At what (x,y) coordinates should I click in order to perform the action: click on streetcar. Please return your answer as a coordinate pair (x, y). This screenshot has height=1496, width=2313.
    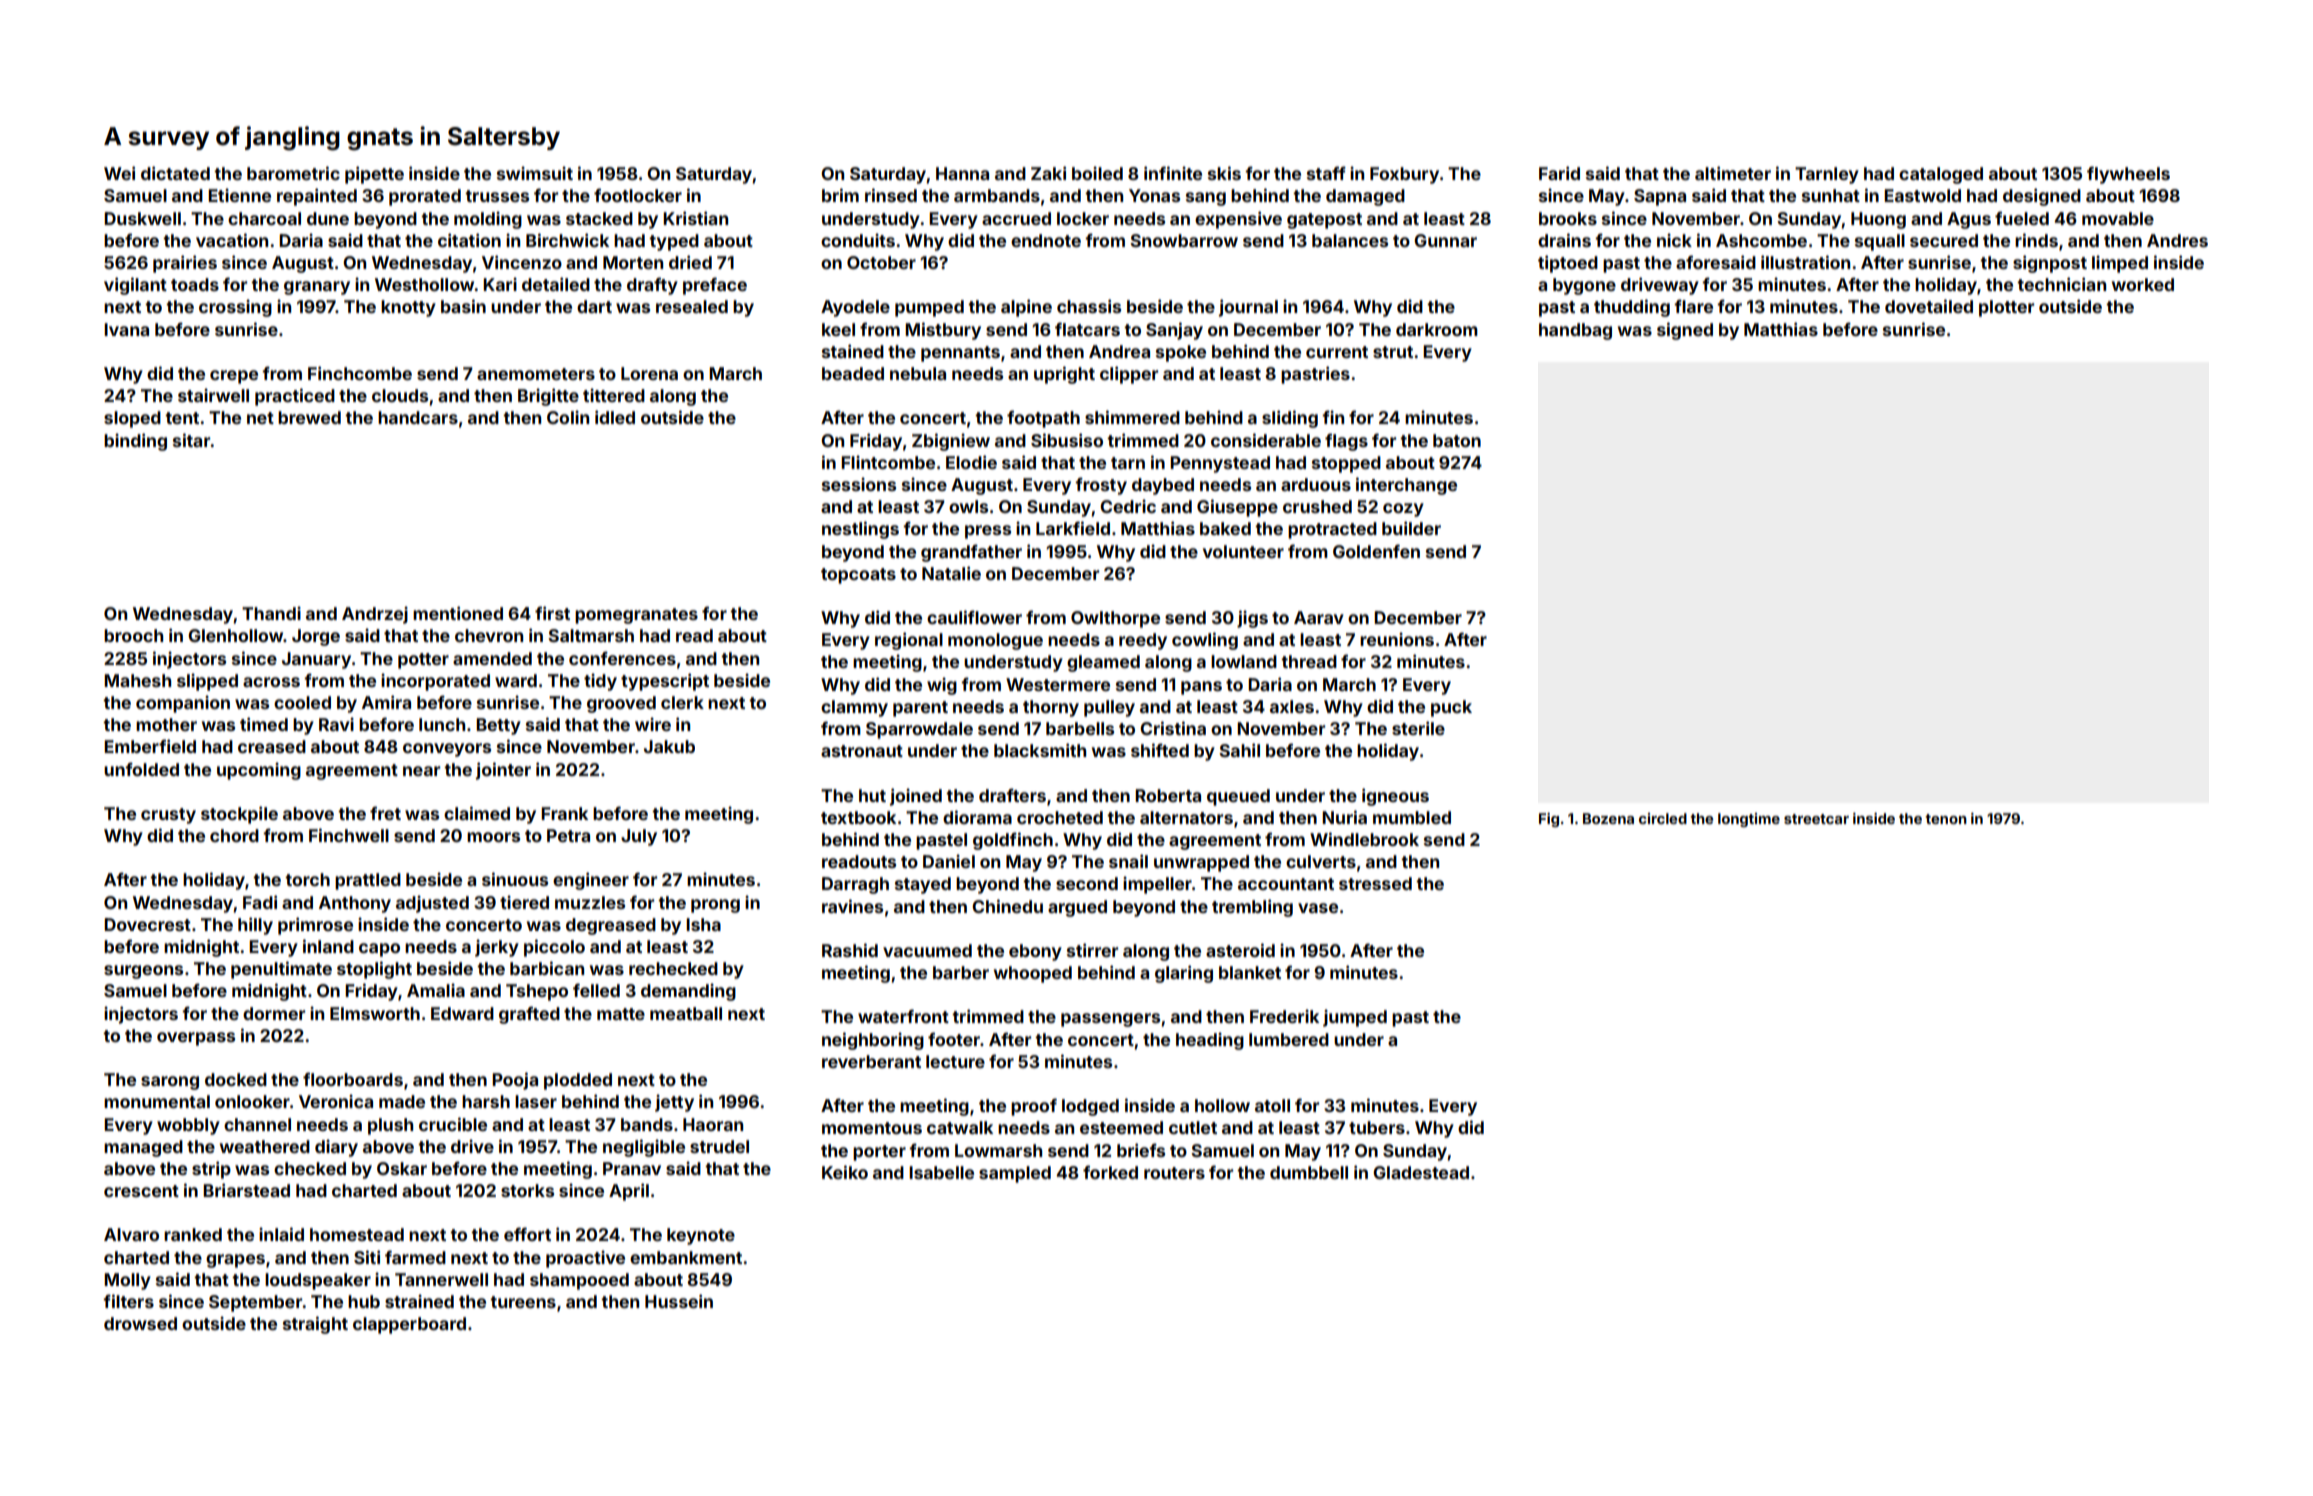
    Looking at the image, I should click on (1816, 819).
